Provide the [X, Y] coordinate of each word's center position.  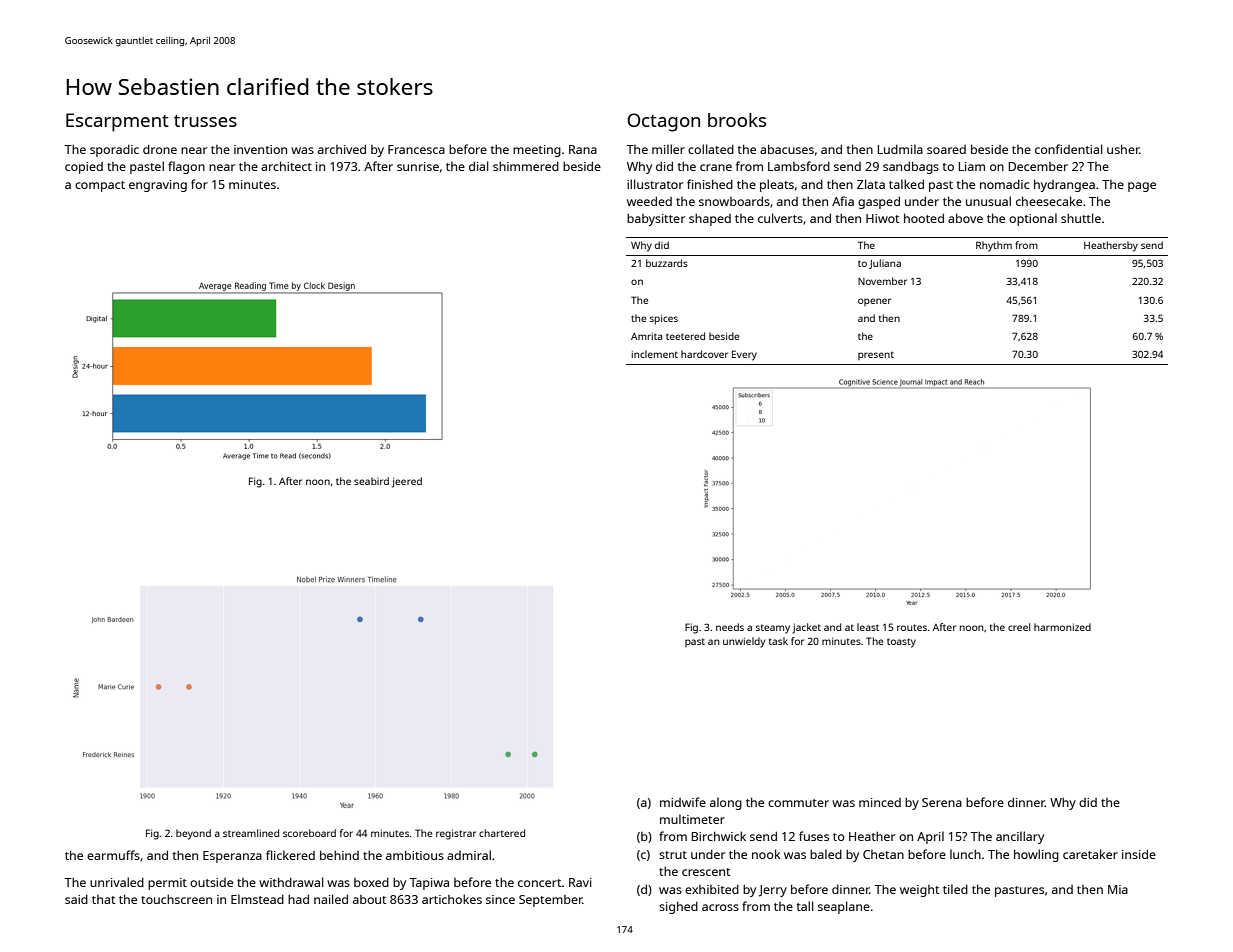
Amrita [647, 336]
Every [744, 355]
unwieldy [744, 642]
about [370, 899]
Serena [942, 802]
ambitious [415, 855]
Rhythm [994, 246]
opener [874, 302]
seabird [371, 481]
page [1142, 187]
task [778, 641]
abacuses [787, 149]
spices [664, 319]
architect [286, 166]
